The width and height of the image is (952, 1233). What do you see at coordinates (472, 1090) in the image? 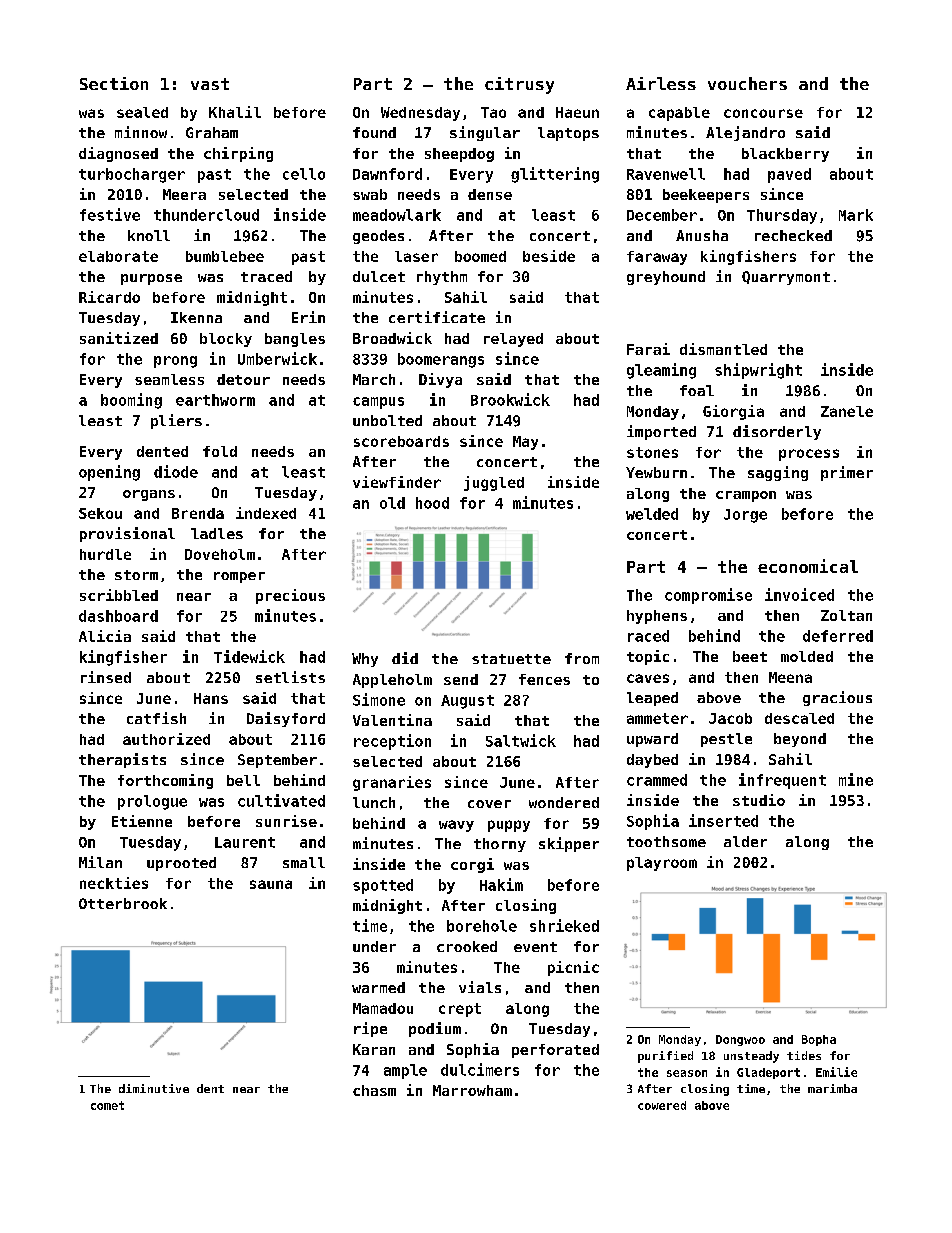
I see `Marrowham` at bounding box center [472, 1090].
